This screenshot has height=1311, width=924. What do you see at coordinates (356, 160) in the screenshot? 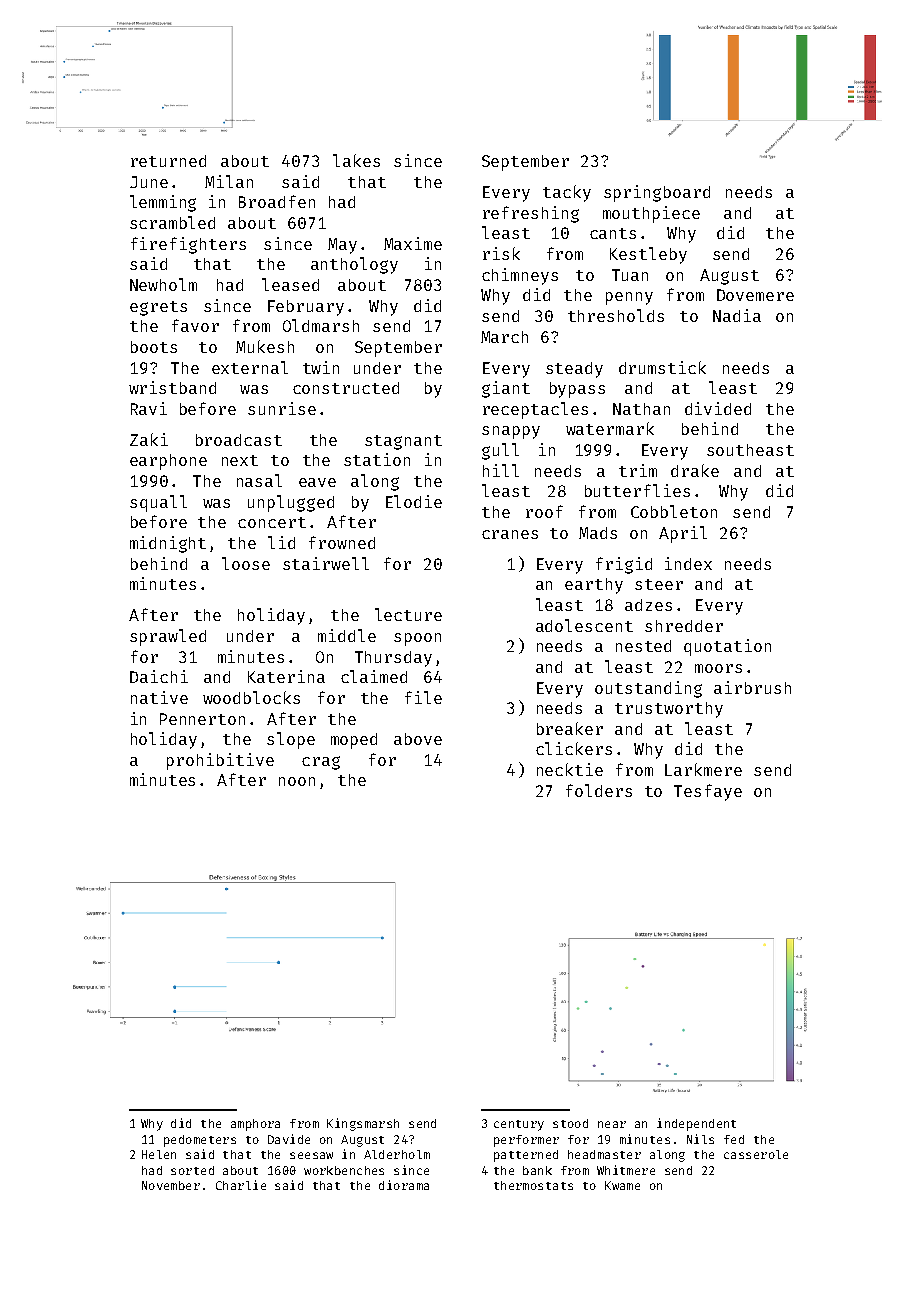
I see `lakes` at bounding box center [356, 160].
